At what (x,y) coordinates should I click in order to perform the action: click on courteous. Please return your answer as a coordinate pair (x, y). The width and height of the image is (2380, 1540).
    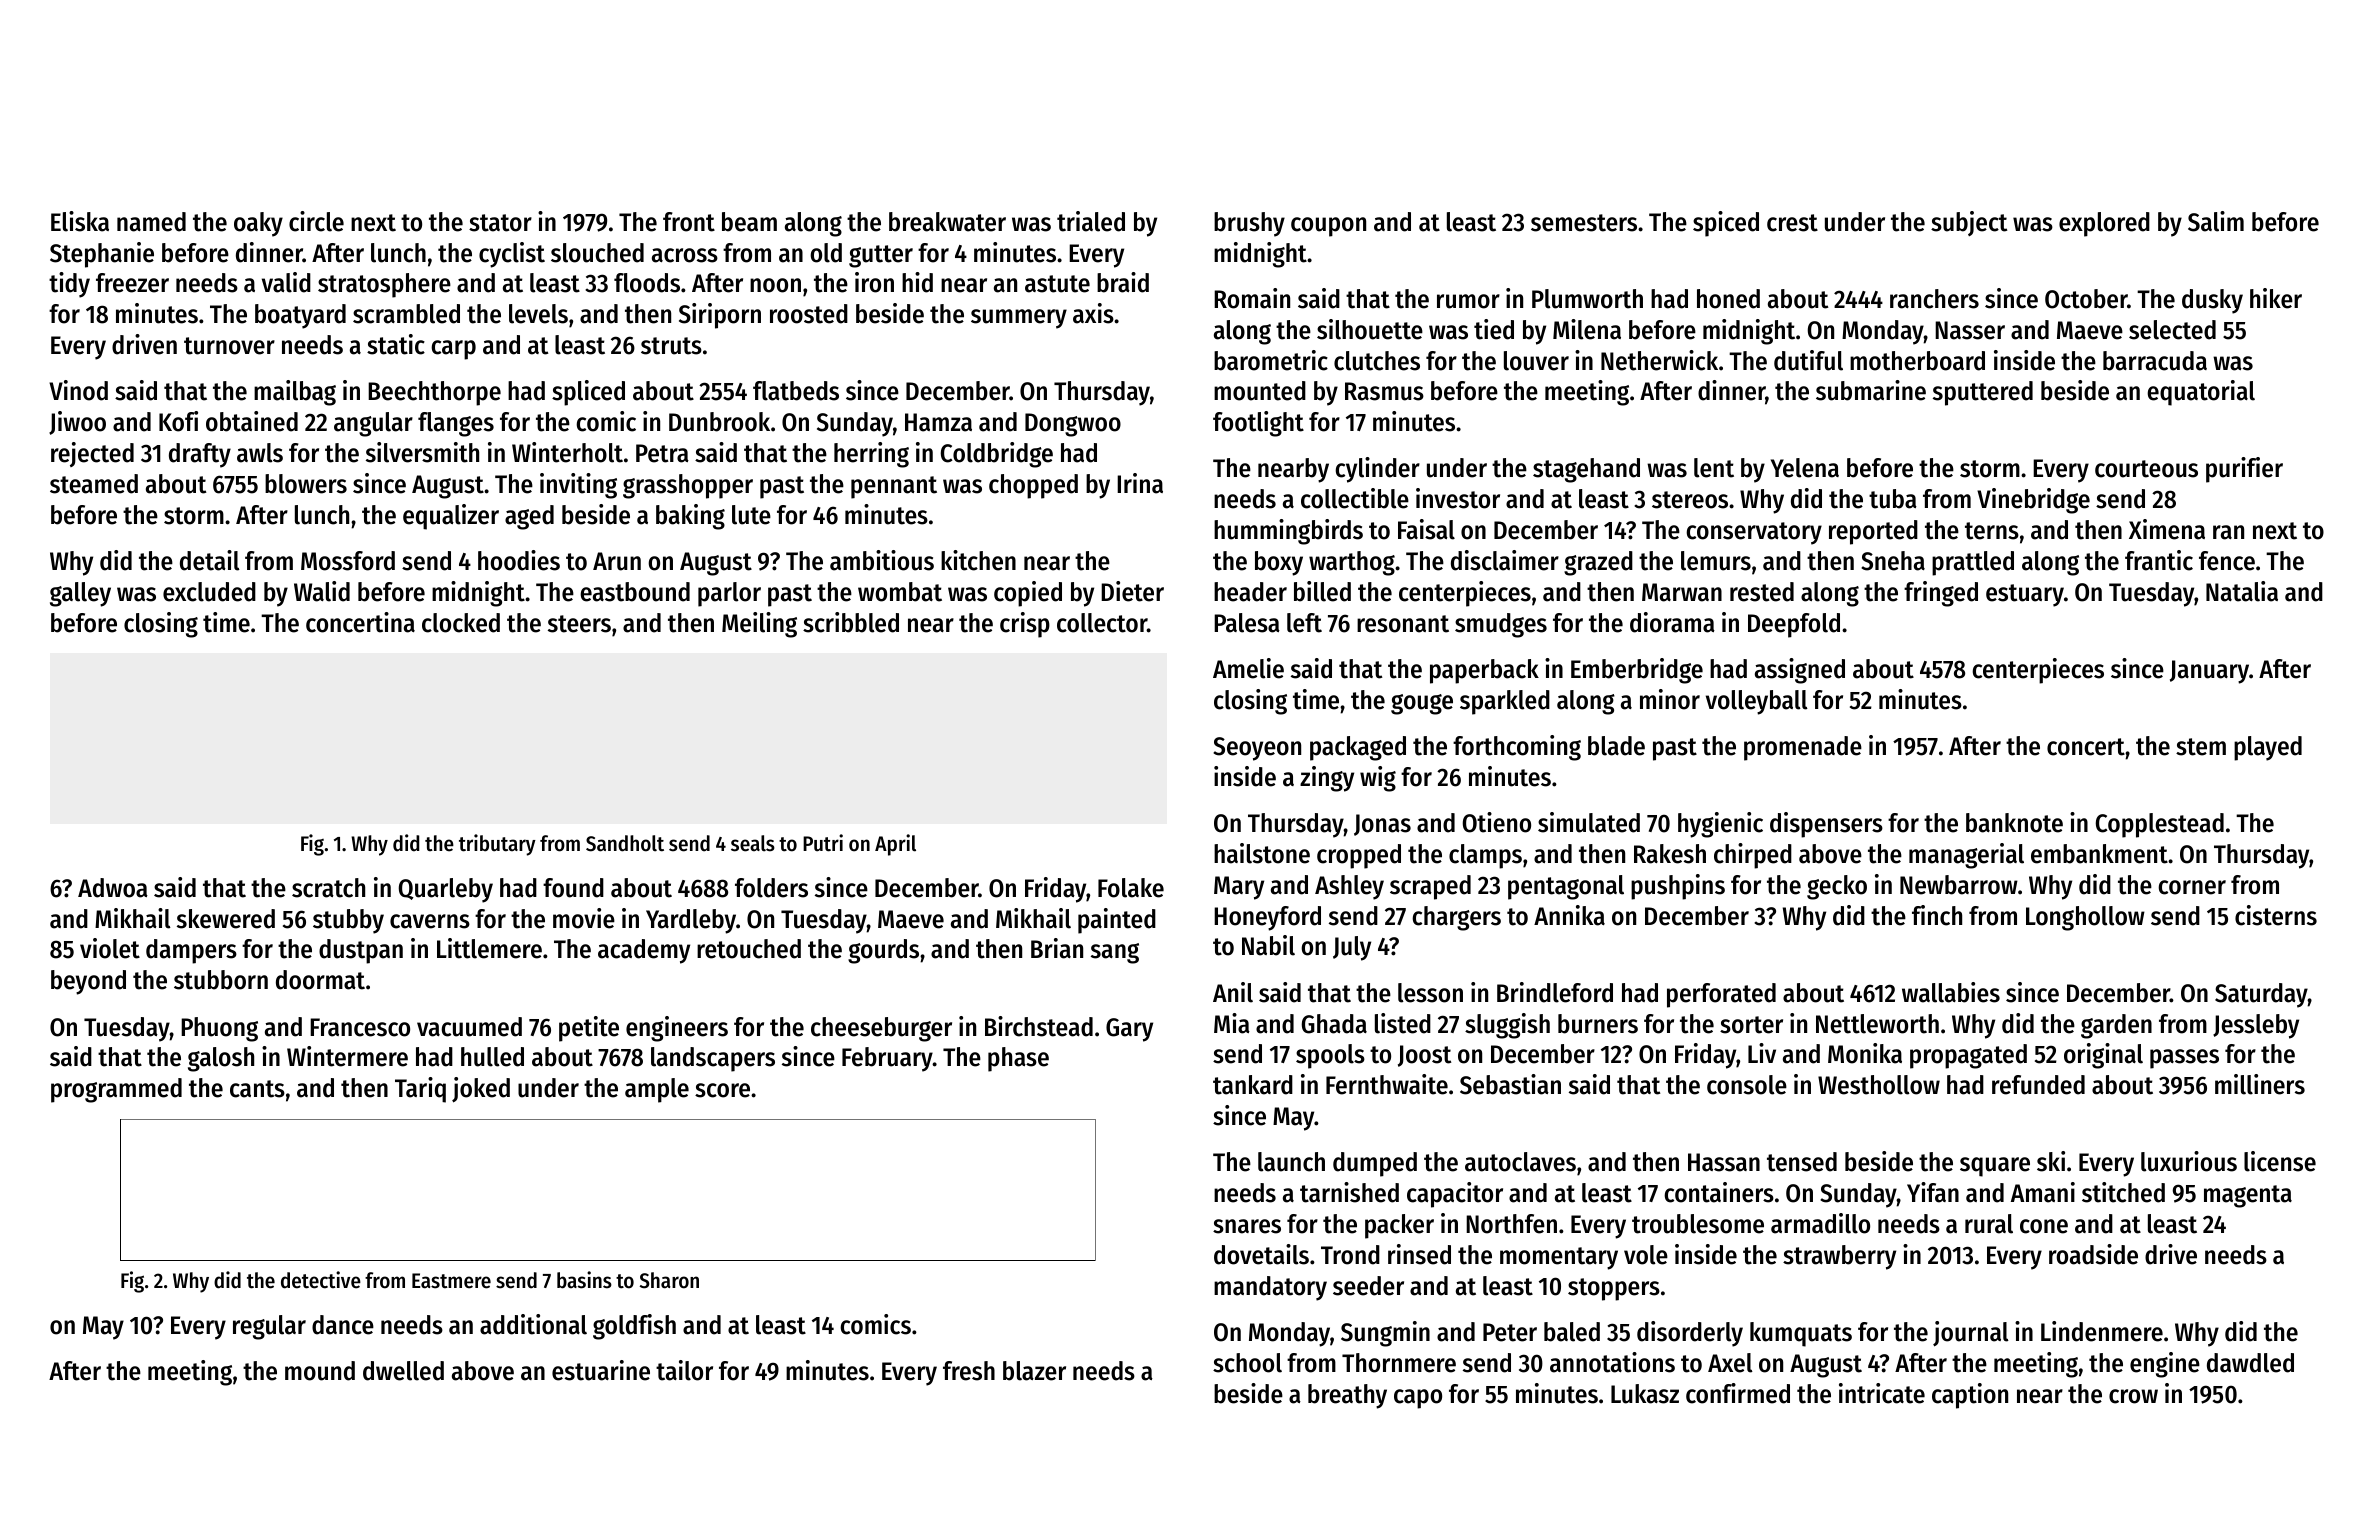
    Looking at the image, I should click on (2146, 469).
